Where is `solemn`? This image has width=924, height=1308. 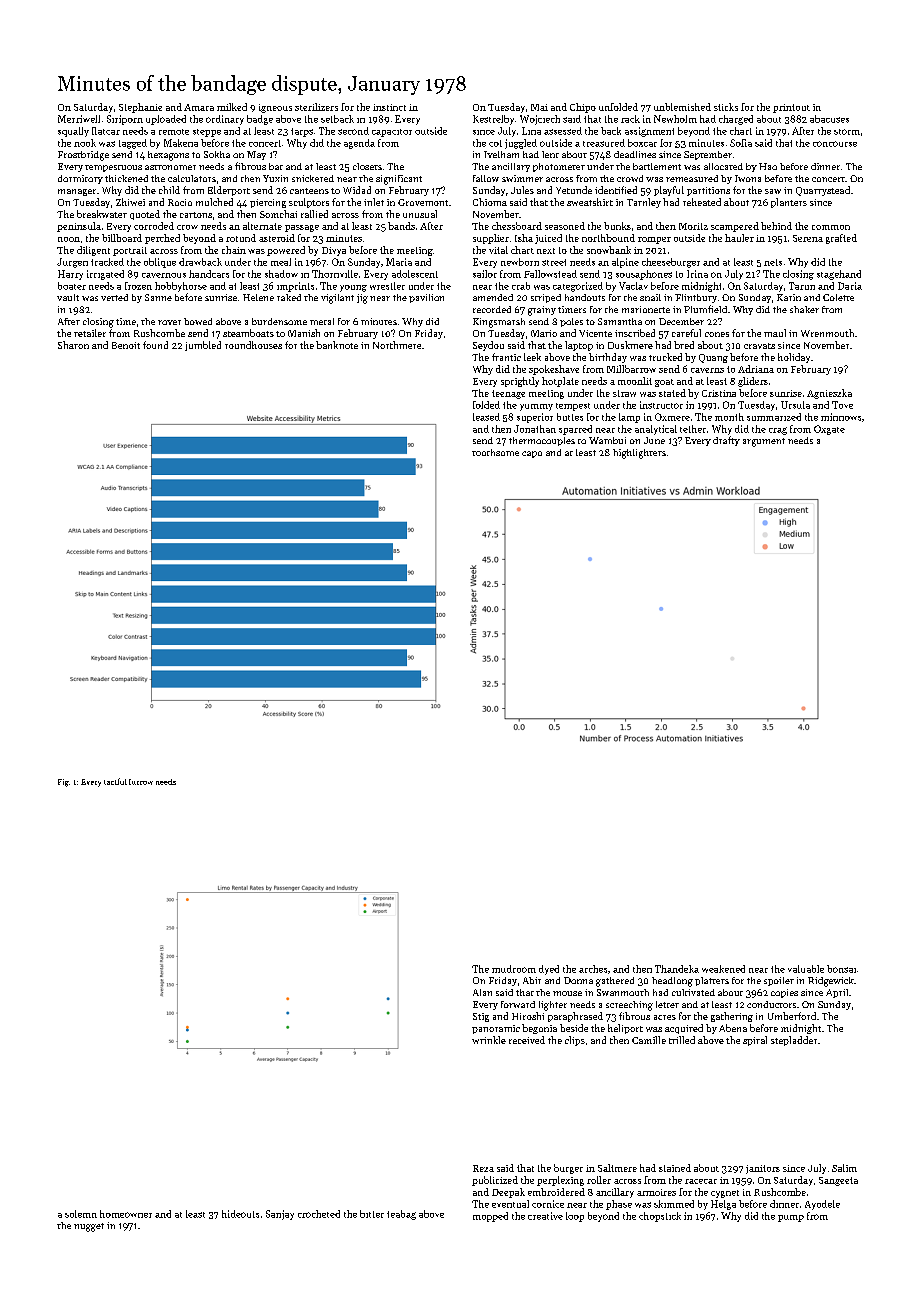 solemn is located at coordinates (81, 1214).
